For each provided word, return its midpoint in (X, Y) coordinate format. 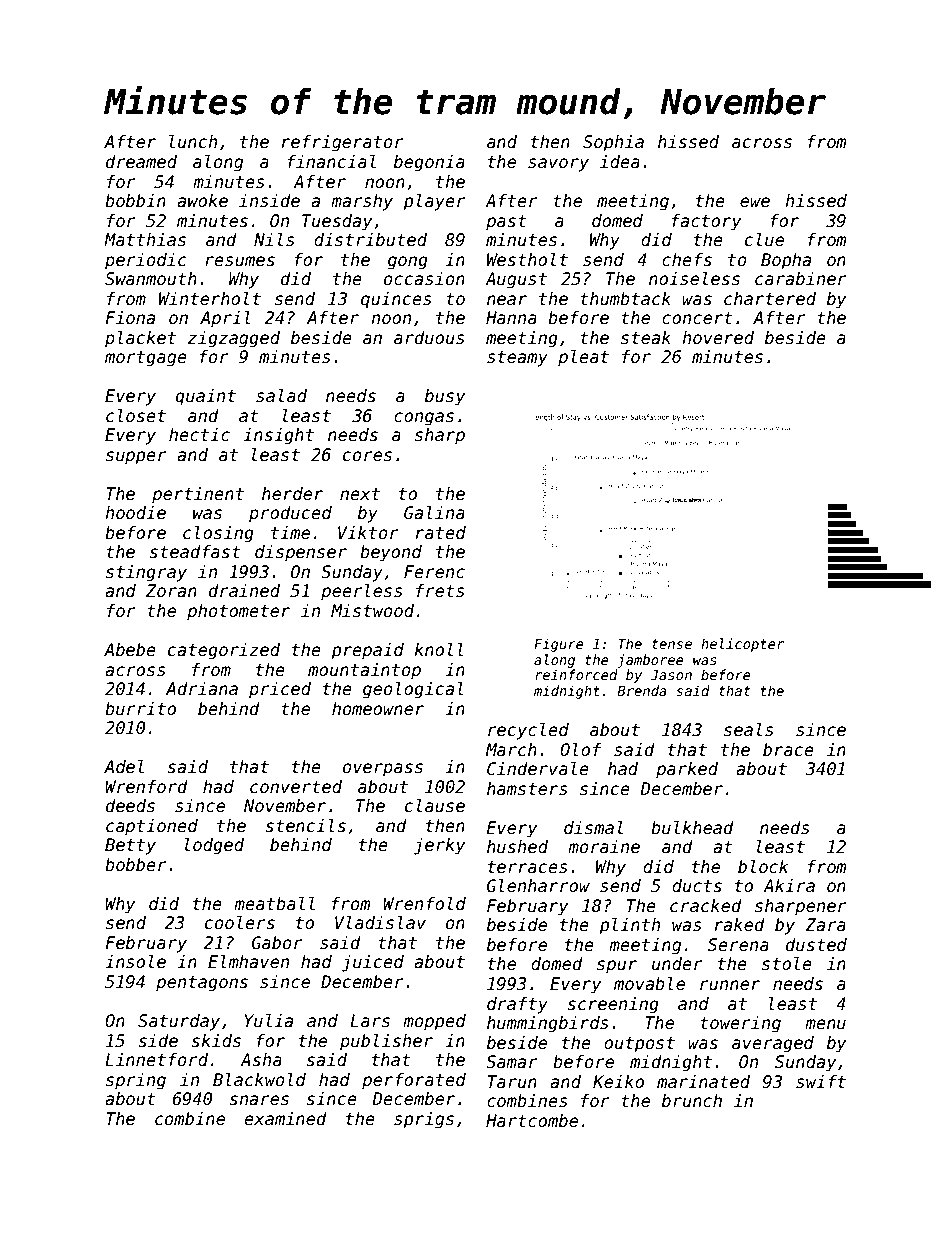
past (506, 223)
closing (218, 534)
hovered (718, 338)
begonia (429, 163)
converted (296, 787)
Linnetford (156, 1060)
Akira (789, 885)
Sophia (613, 143)
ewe (755, 202)
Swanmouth (151, 279)
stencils (305, 826)
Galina (434, 513)
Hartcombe (532, 1121)
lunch (193, 142)
